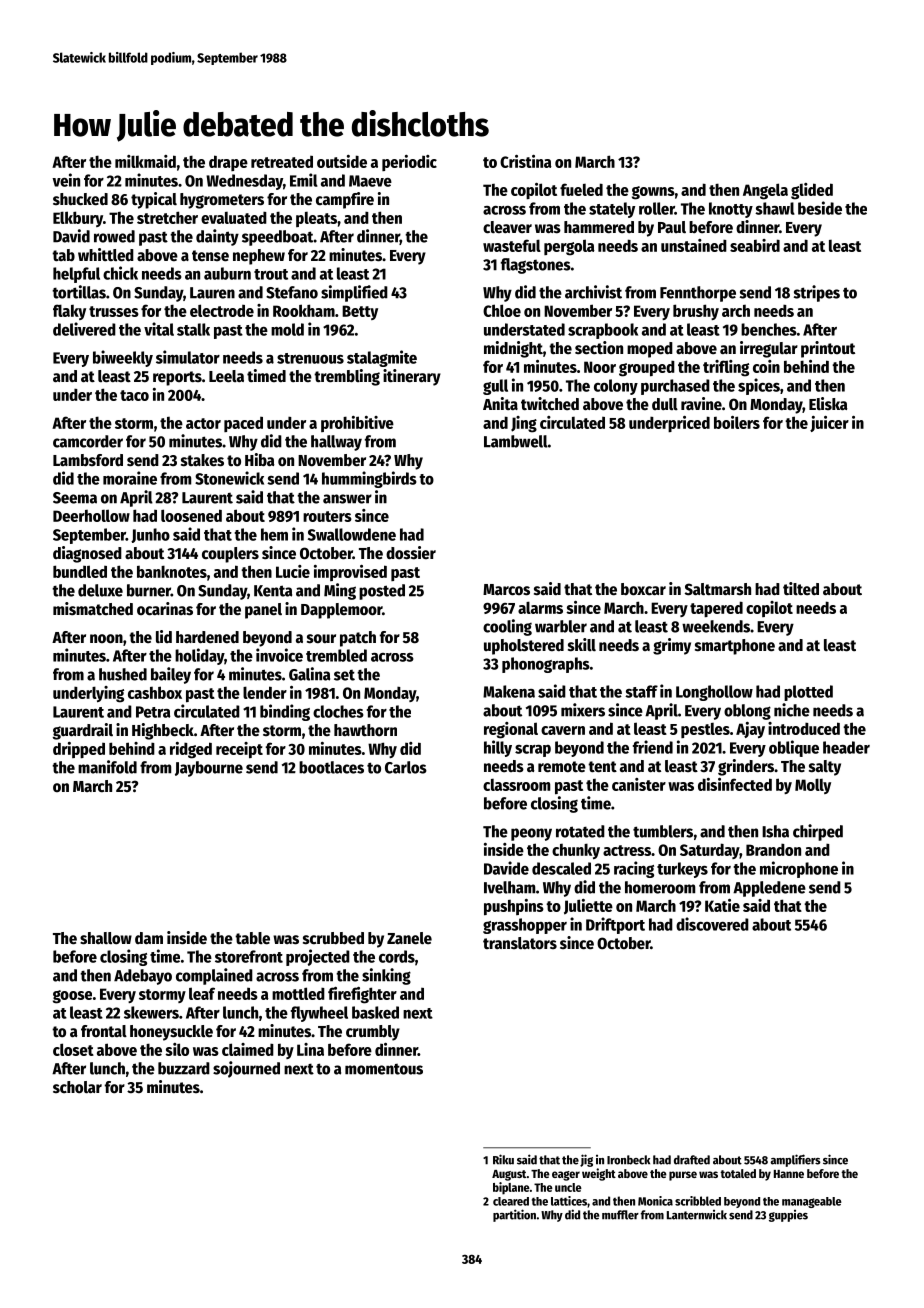 Image resolution: width=924 pixels, height=1308 pixels. I want to click on Cristina, so click(526, 161).
